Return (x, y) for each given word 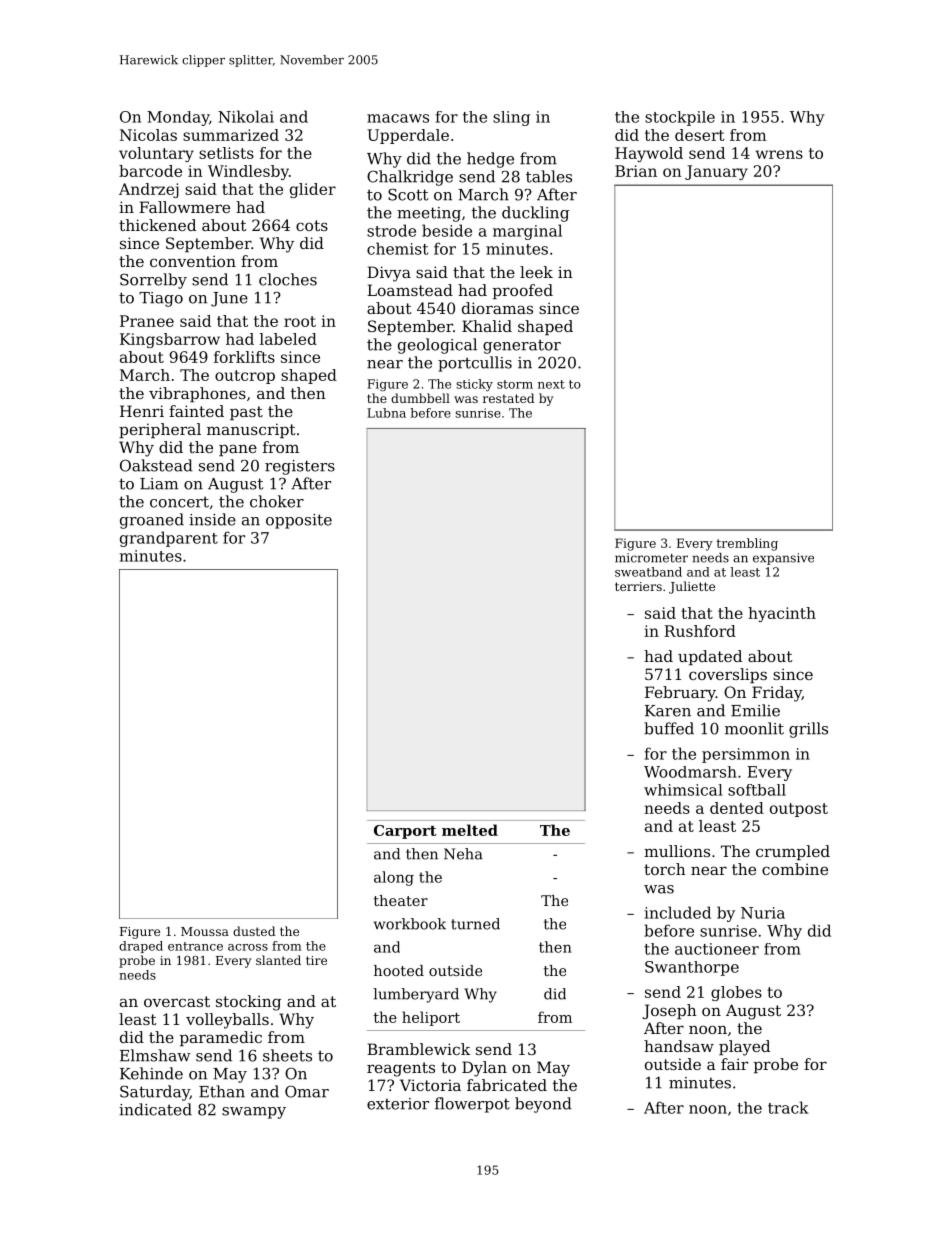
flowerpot (472, 1105)
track (788, 1107)
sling (511, 118)
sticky (474, 385)
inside (212, 519)
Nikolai (246, 116)
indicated (155, 1109)
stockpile (680, 118)
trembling (747, 544)
